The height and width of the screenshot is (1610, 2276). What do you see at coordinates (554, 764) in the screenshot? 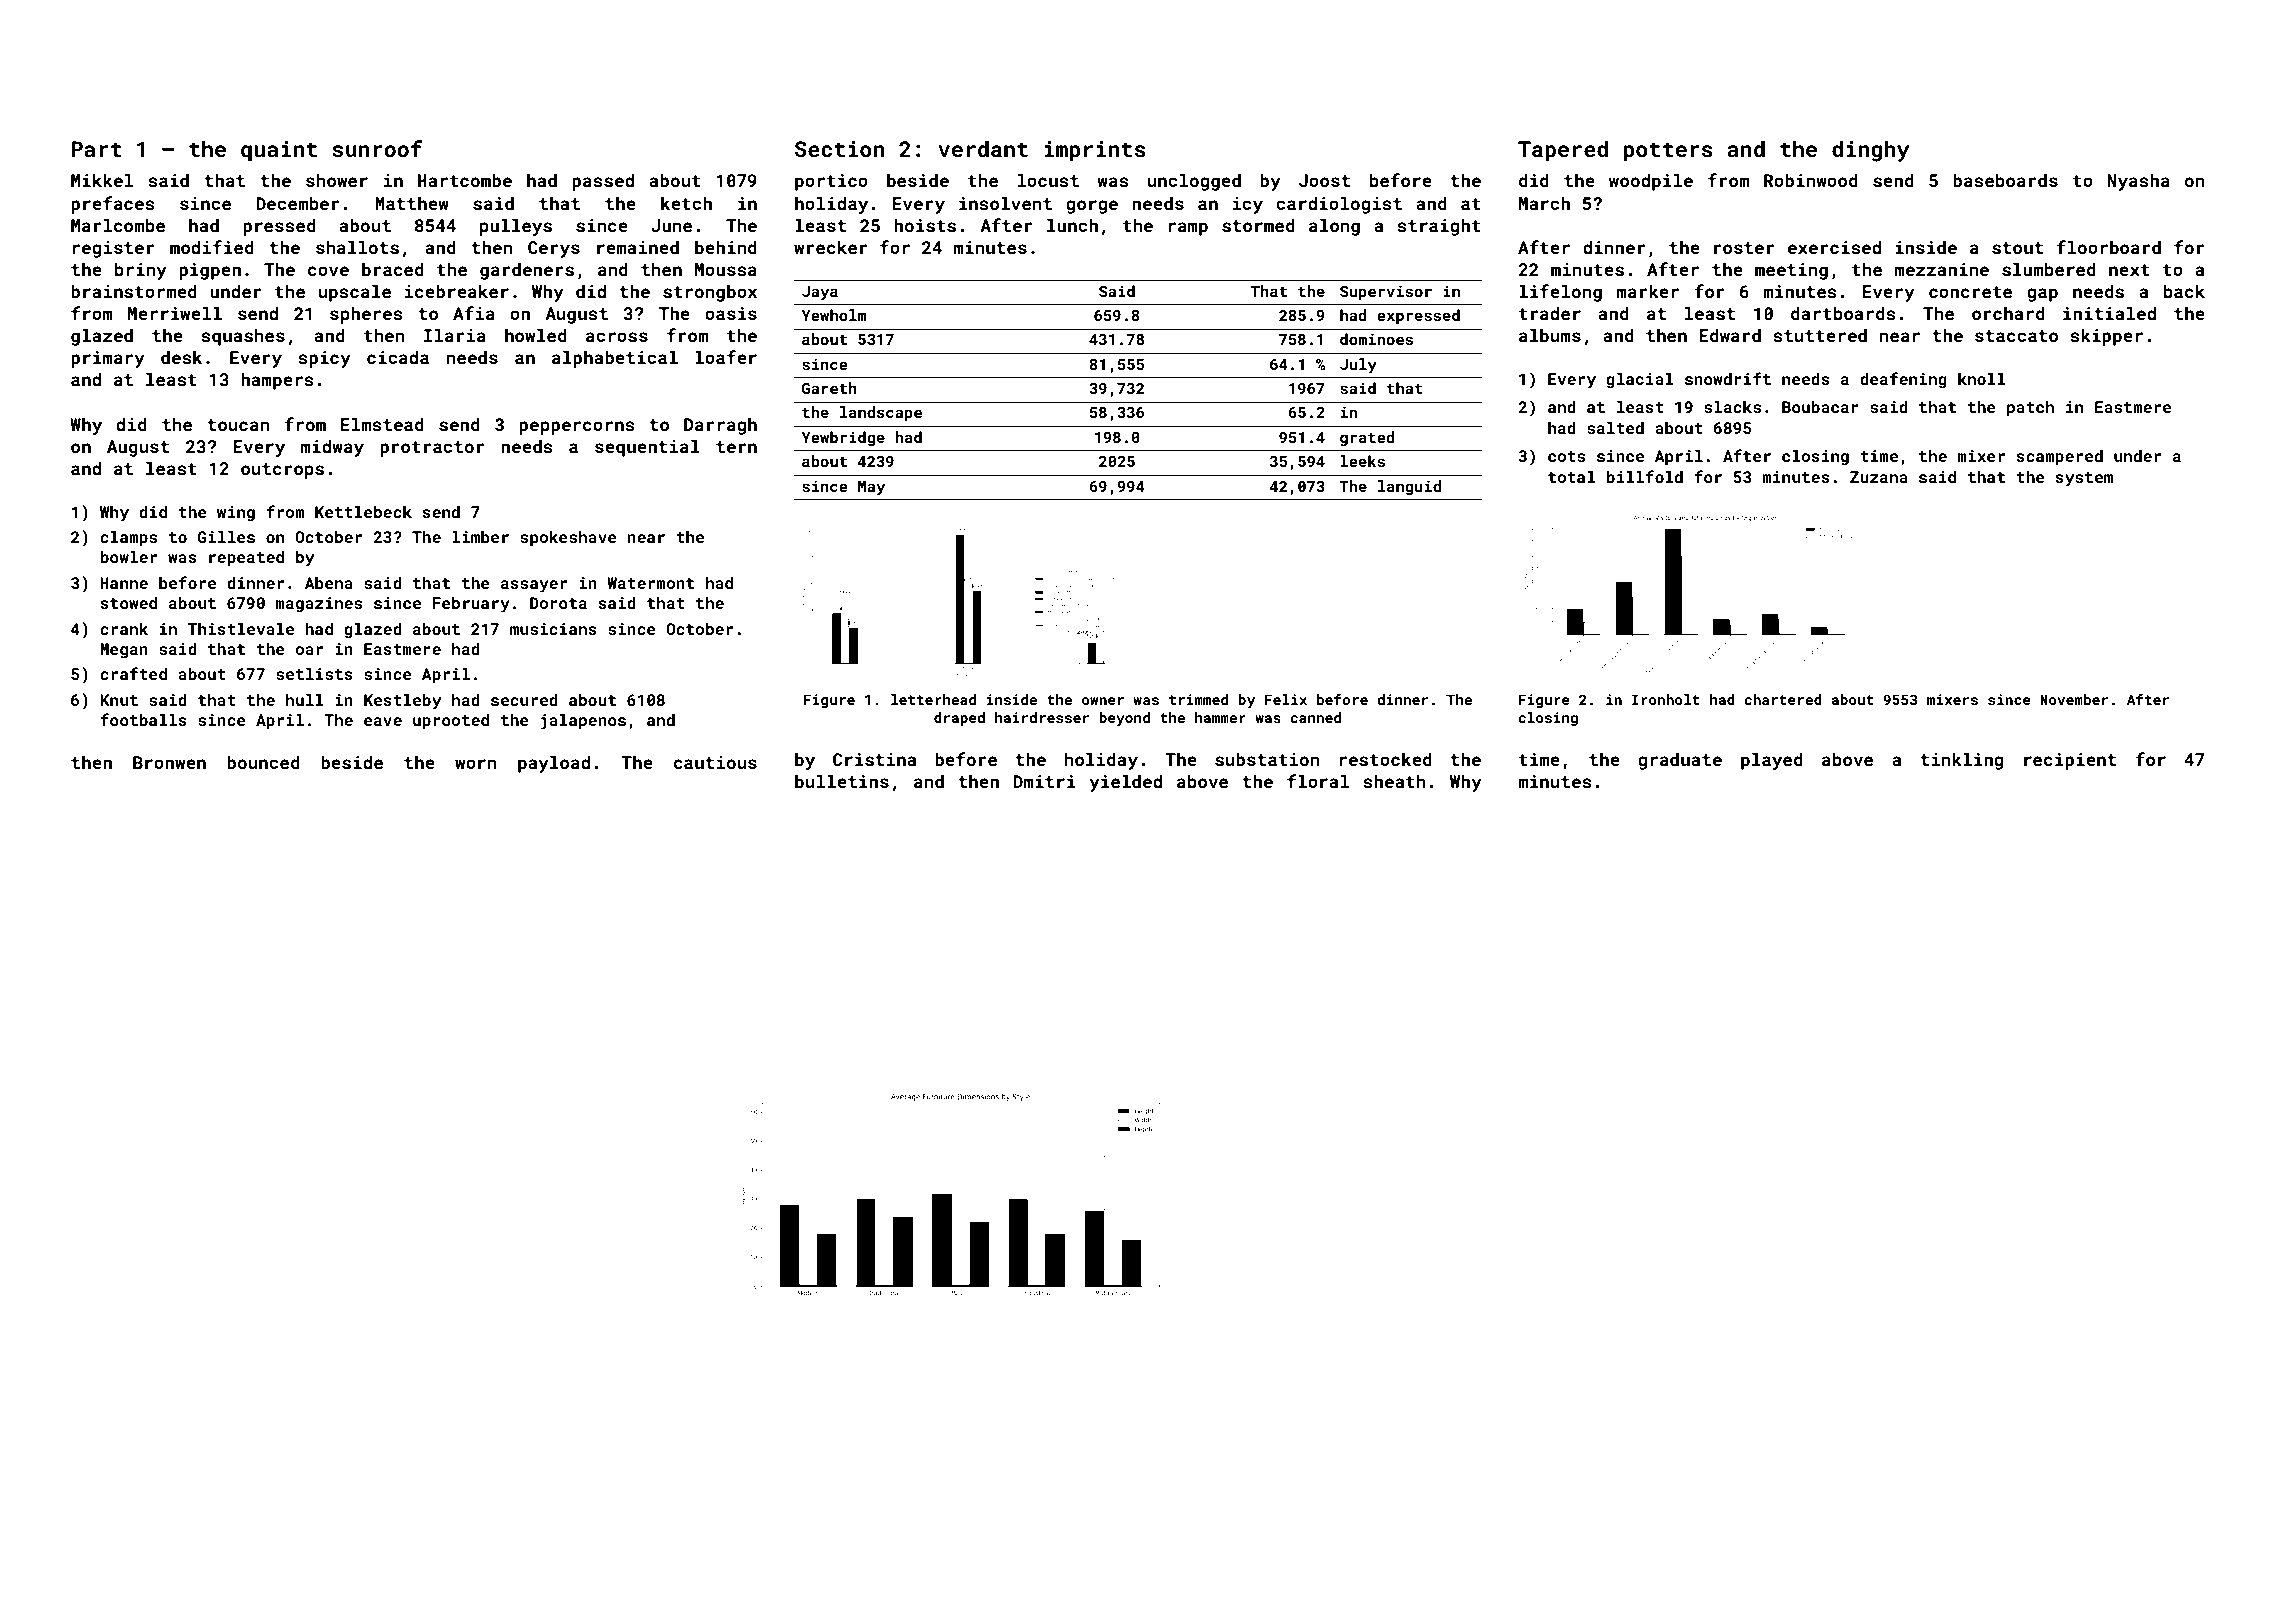
I see `payload` at bounding box center [554, 764].
